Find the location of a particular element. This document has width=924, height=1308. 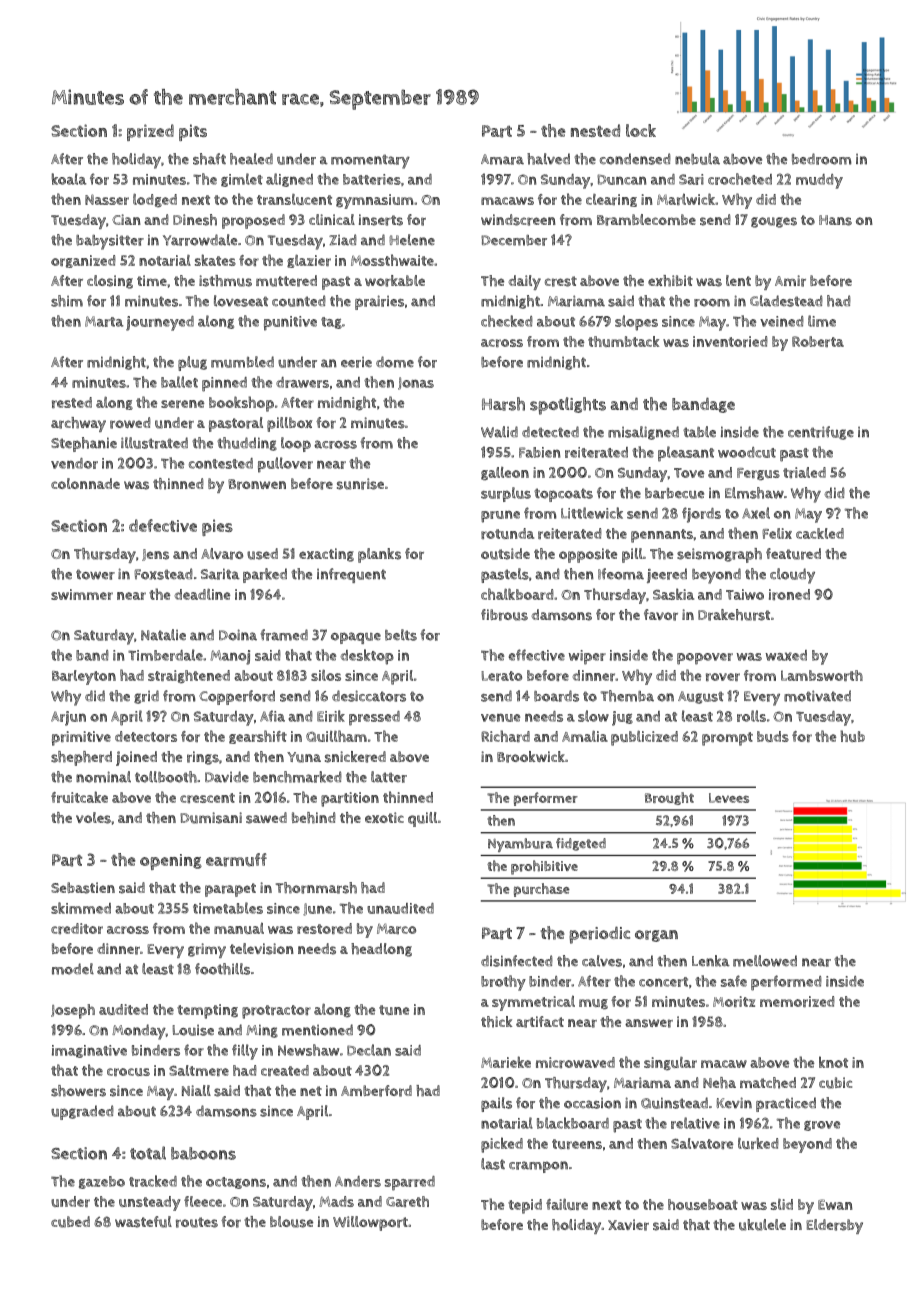

Lambsworth is located at coordinates (822, 675).
